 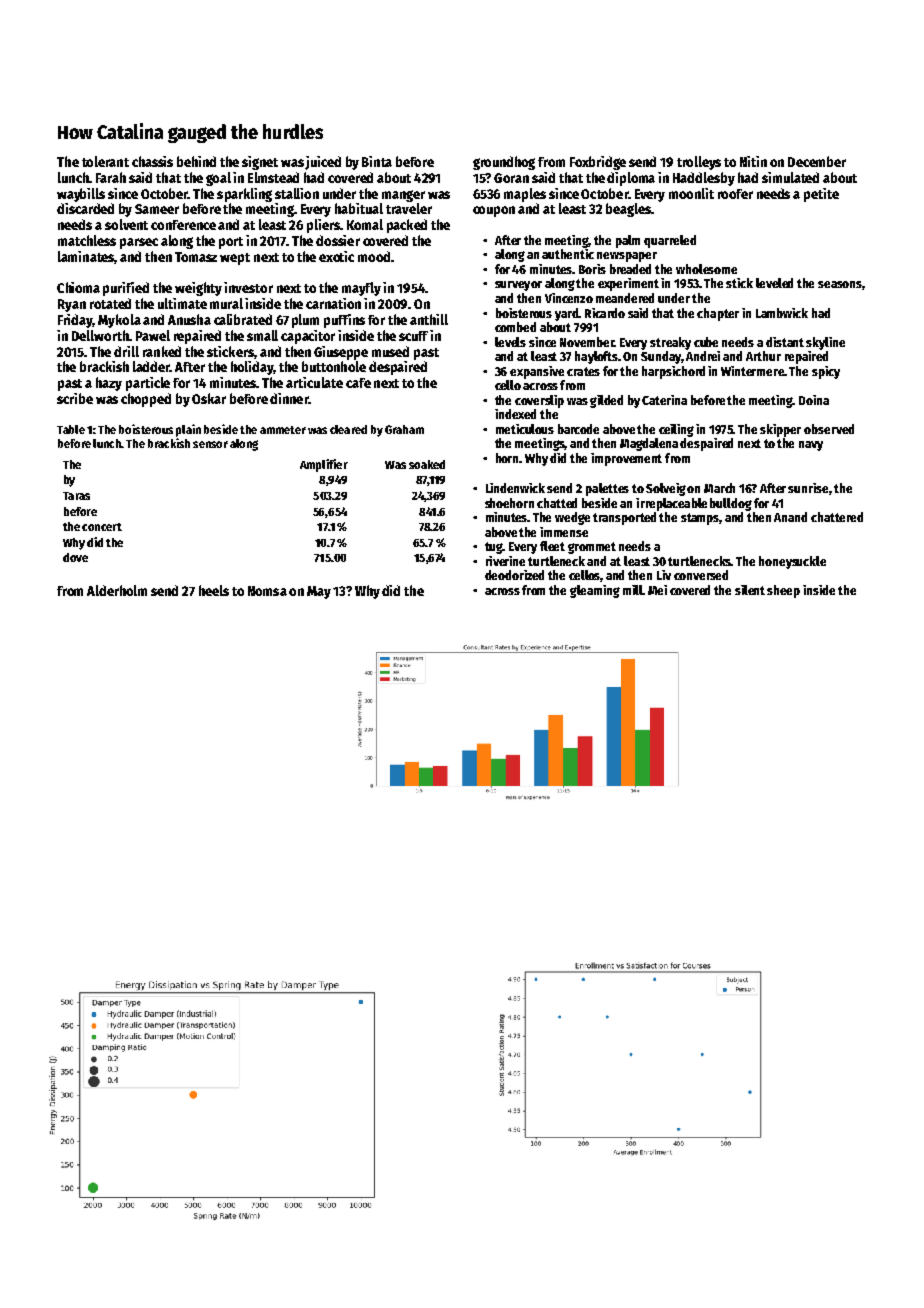 What do you see at coordinates (735, 194) in the screenshot?
I see `roofer` at bounding box center [735, 194].
